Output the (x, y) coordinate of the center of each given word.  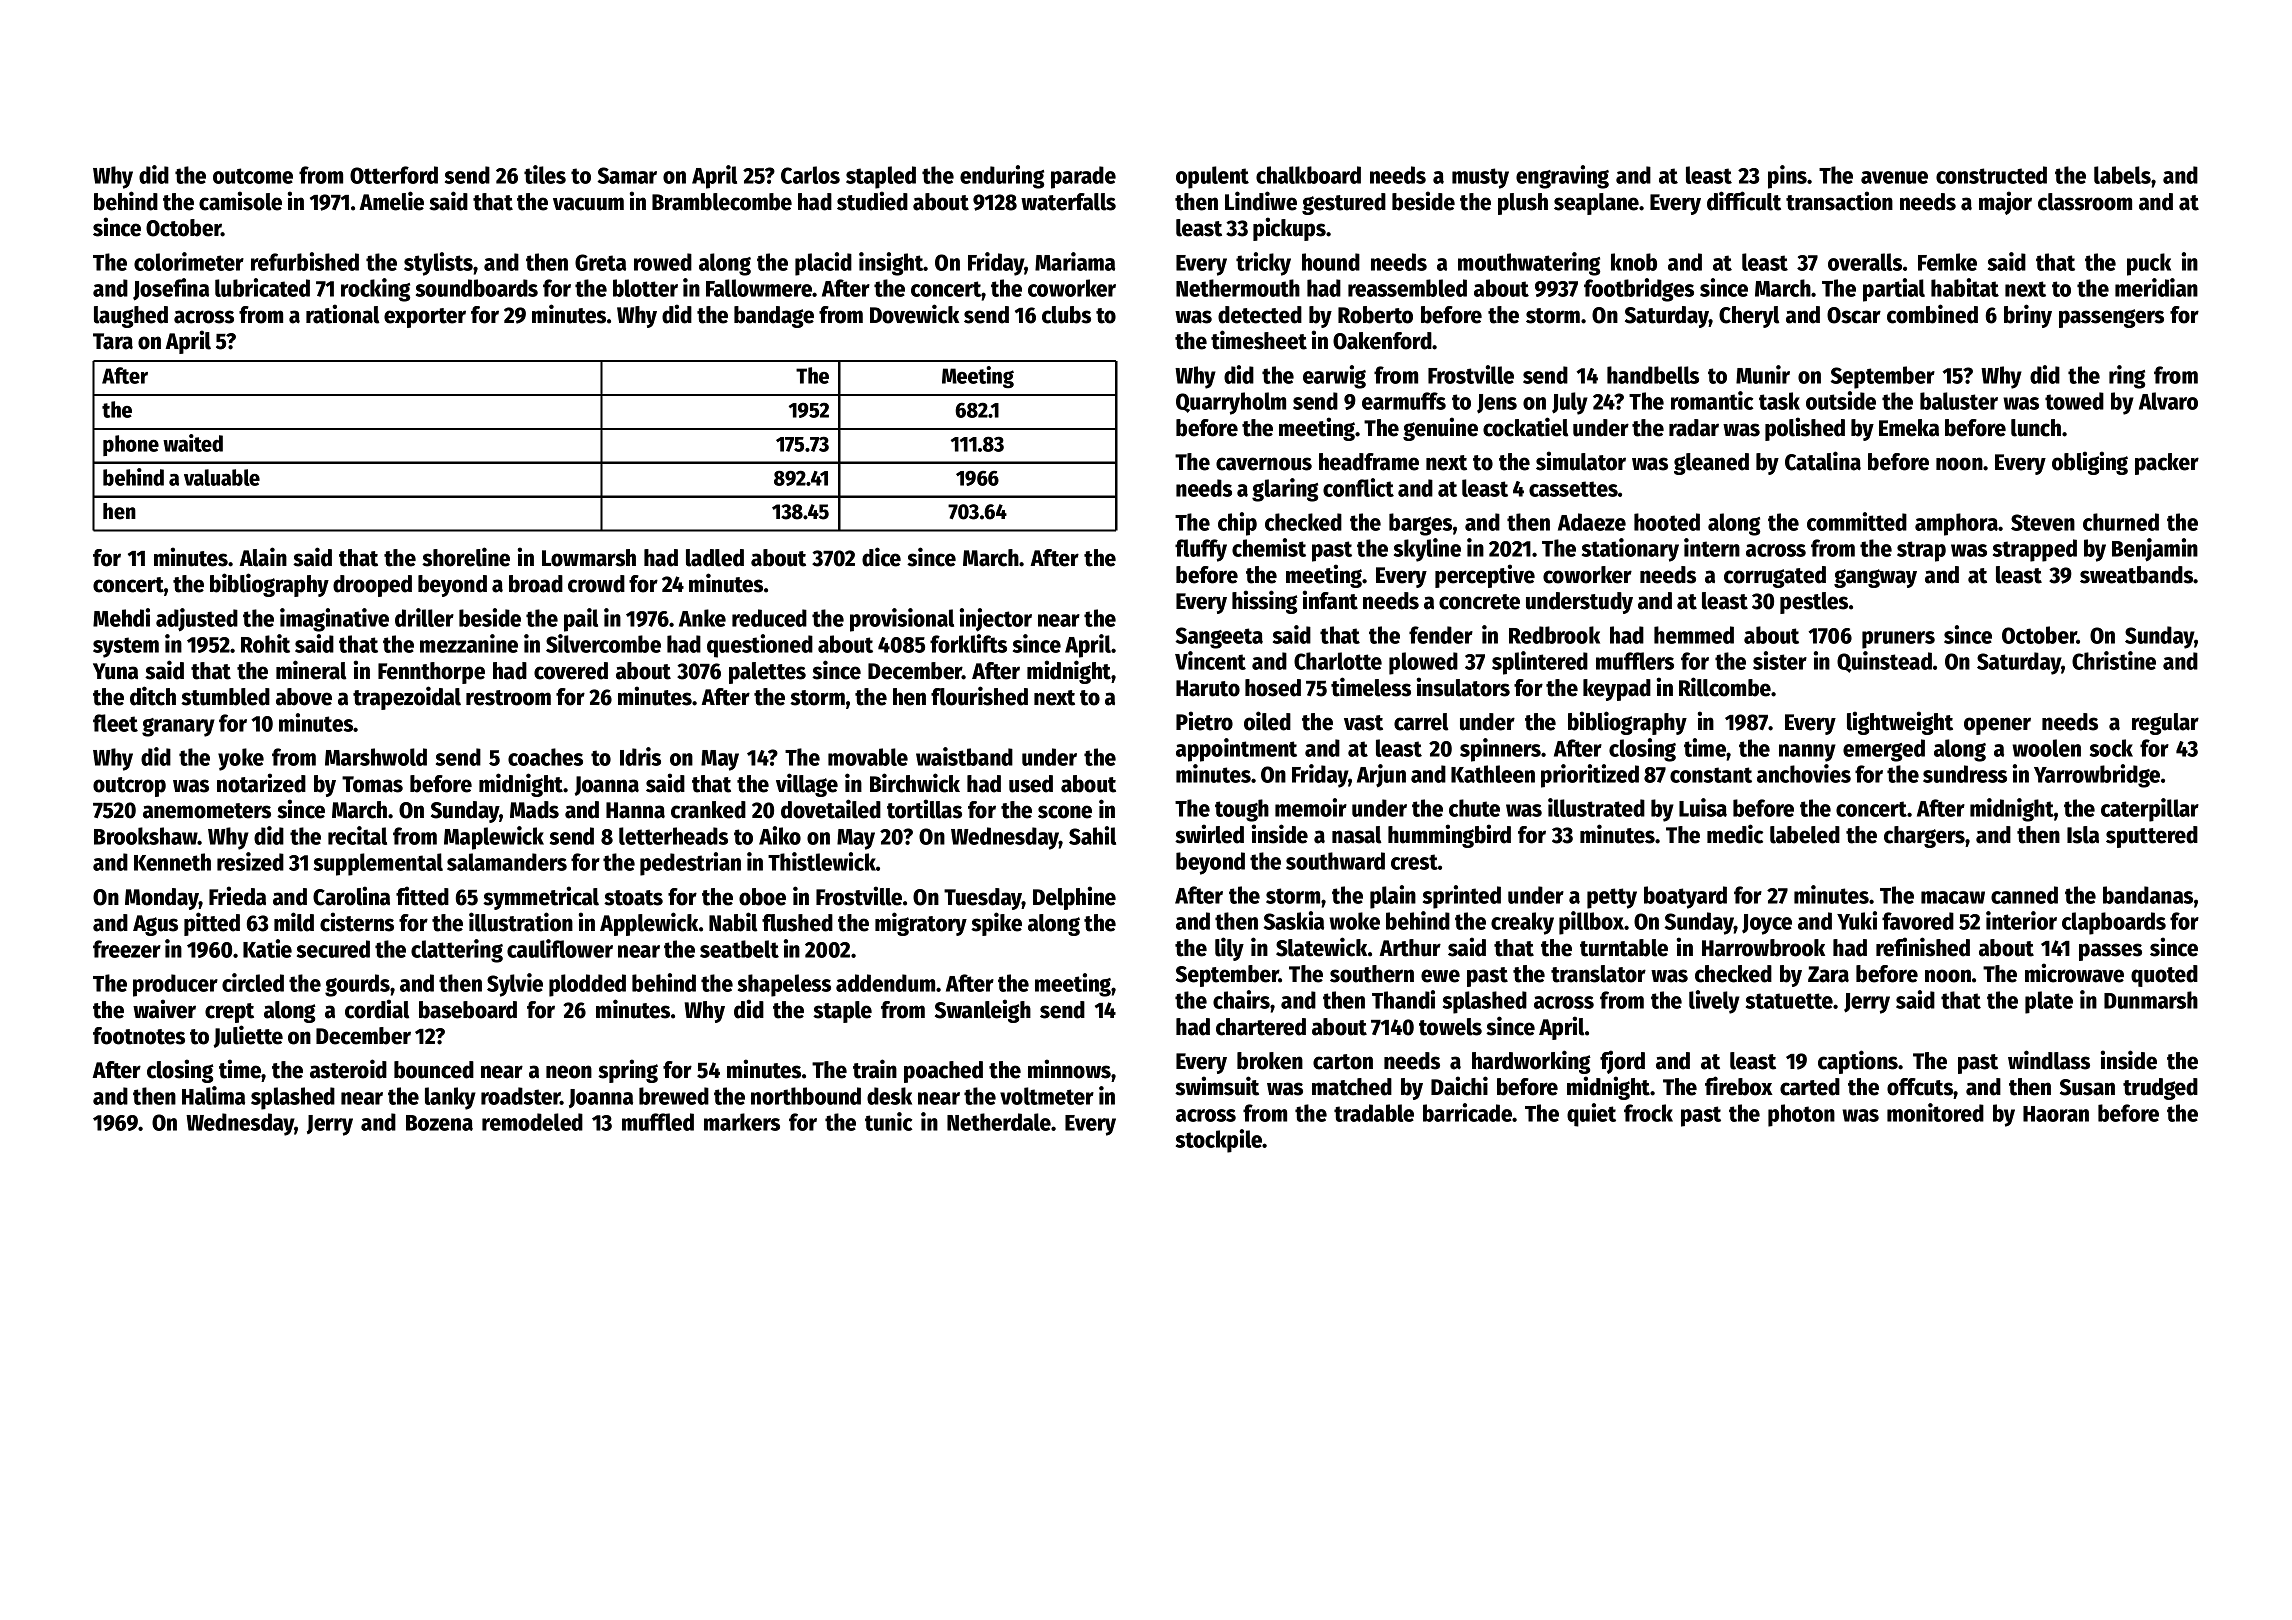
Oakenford (1382, 341)
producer (175, 985)
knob (1634, 262)
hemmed (1694, 635)
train (875, 1069)
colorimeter (189, 261)
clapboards (2114, 923)
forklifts (968, 643)
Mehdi (121, 617)
